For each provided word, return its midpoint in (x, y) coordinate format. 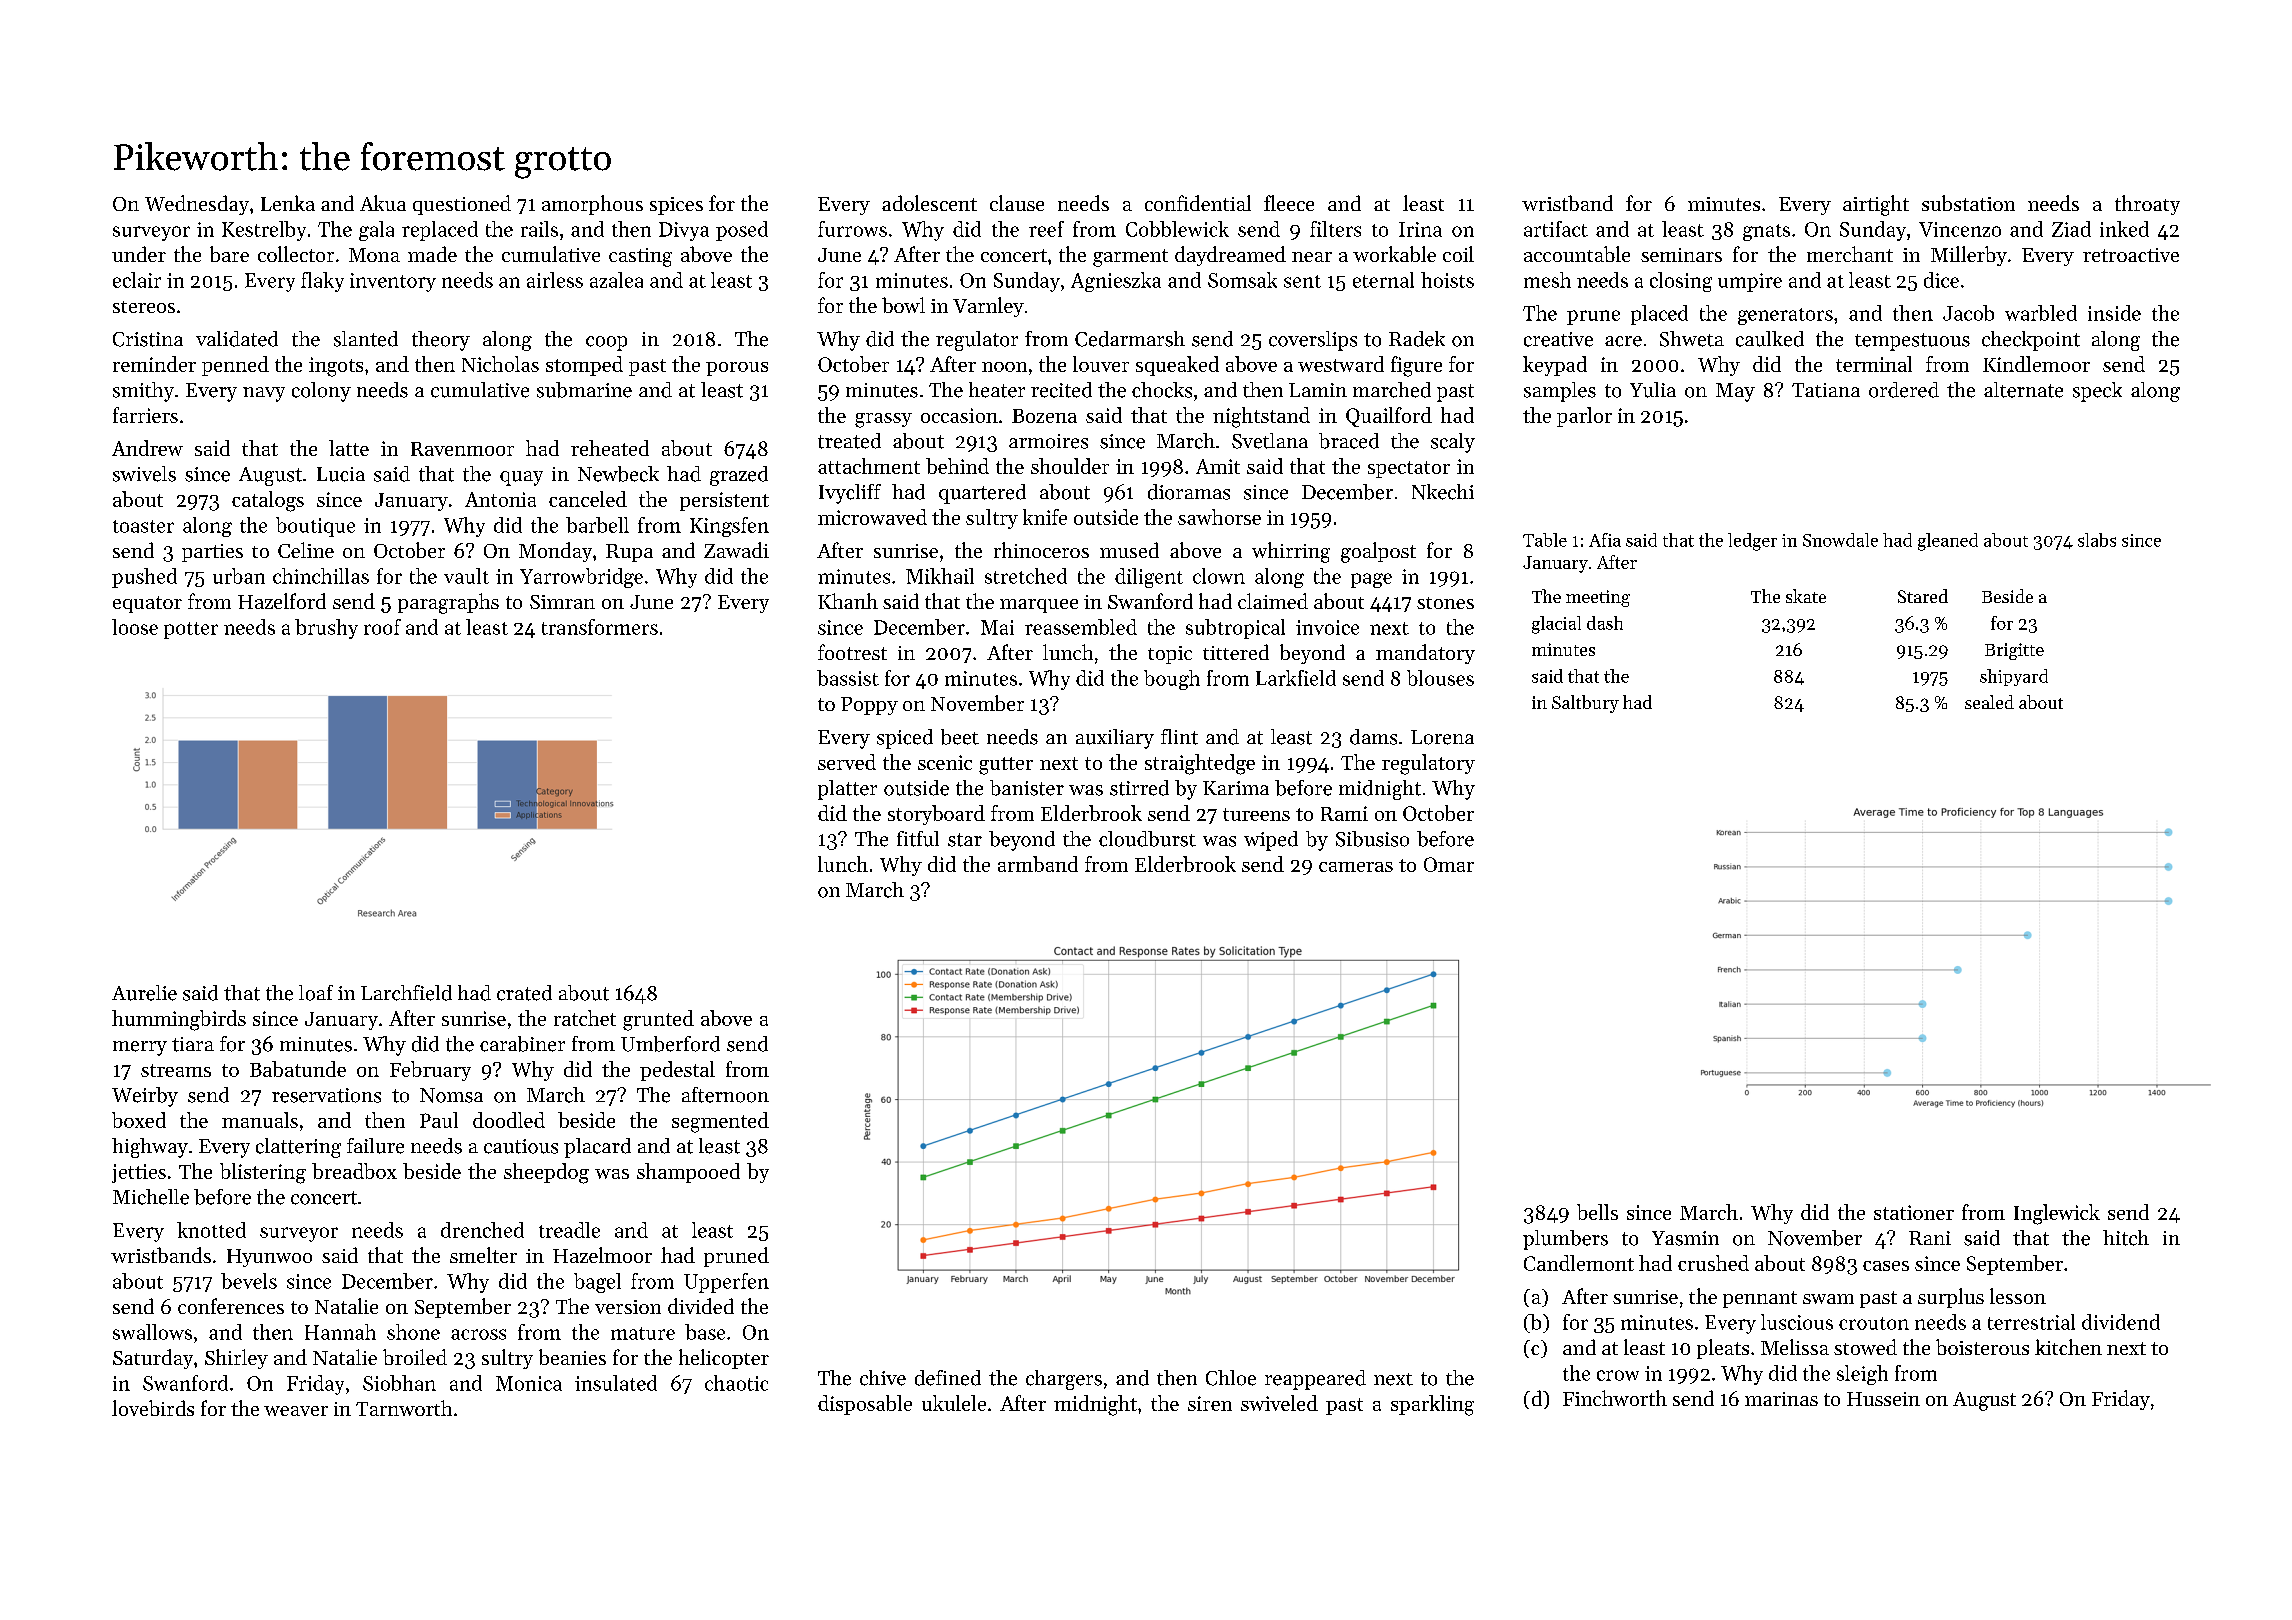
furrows (852, 229)
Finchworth (1615, 1398)
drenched (482, 1230)
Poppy (869, 706)
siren (1210, 1403)
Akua (383, 203)
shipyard (2014, 677)
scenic (945, 762)
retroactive (2131, 255)
